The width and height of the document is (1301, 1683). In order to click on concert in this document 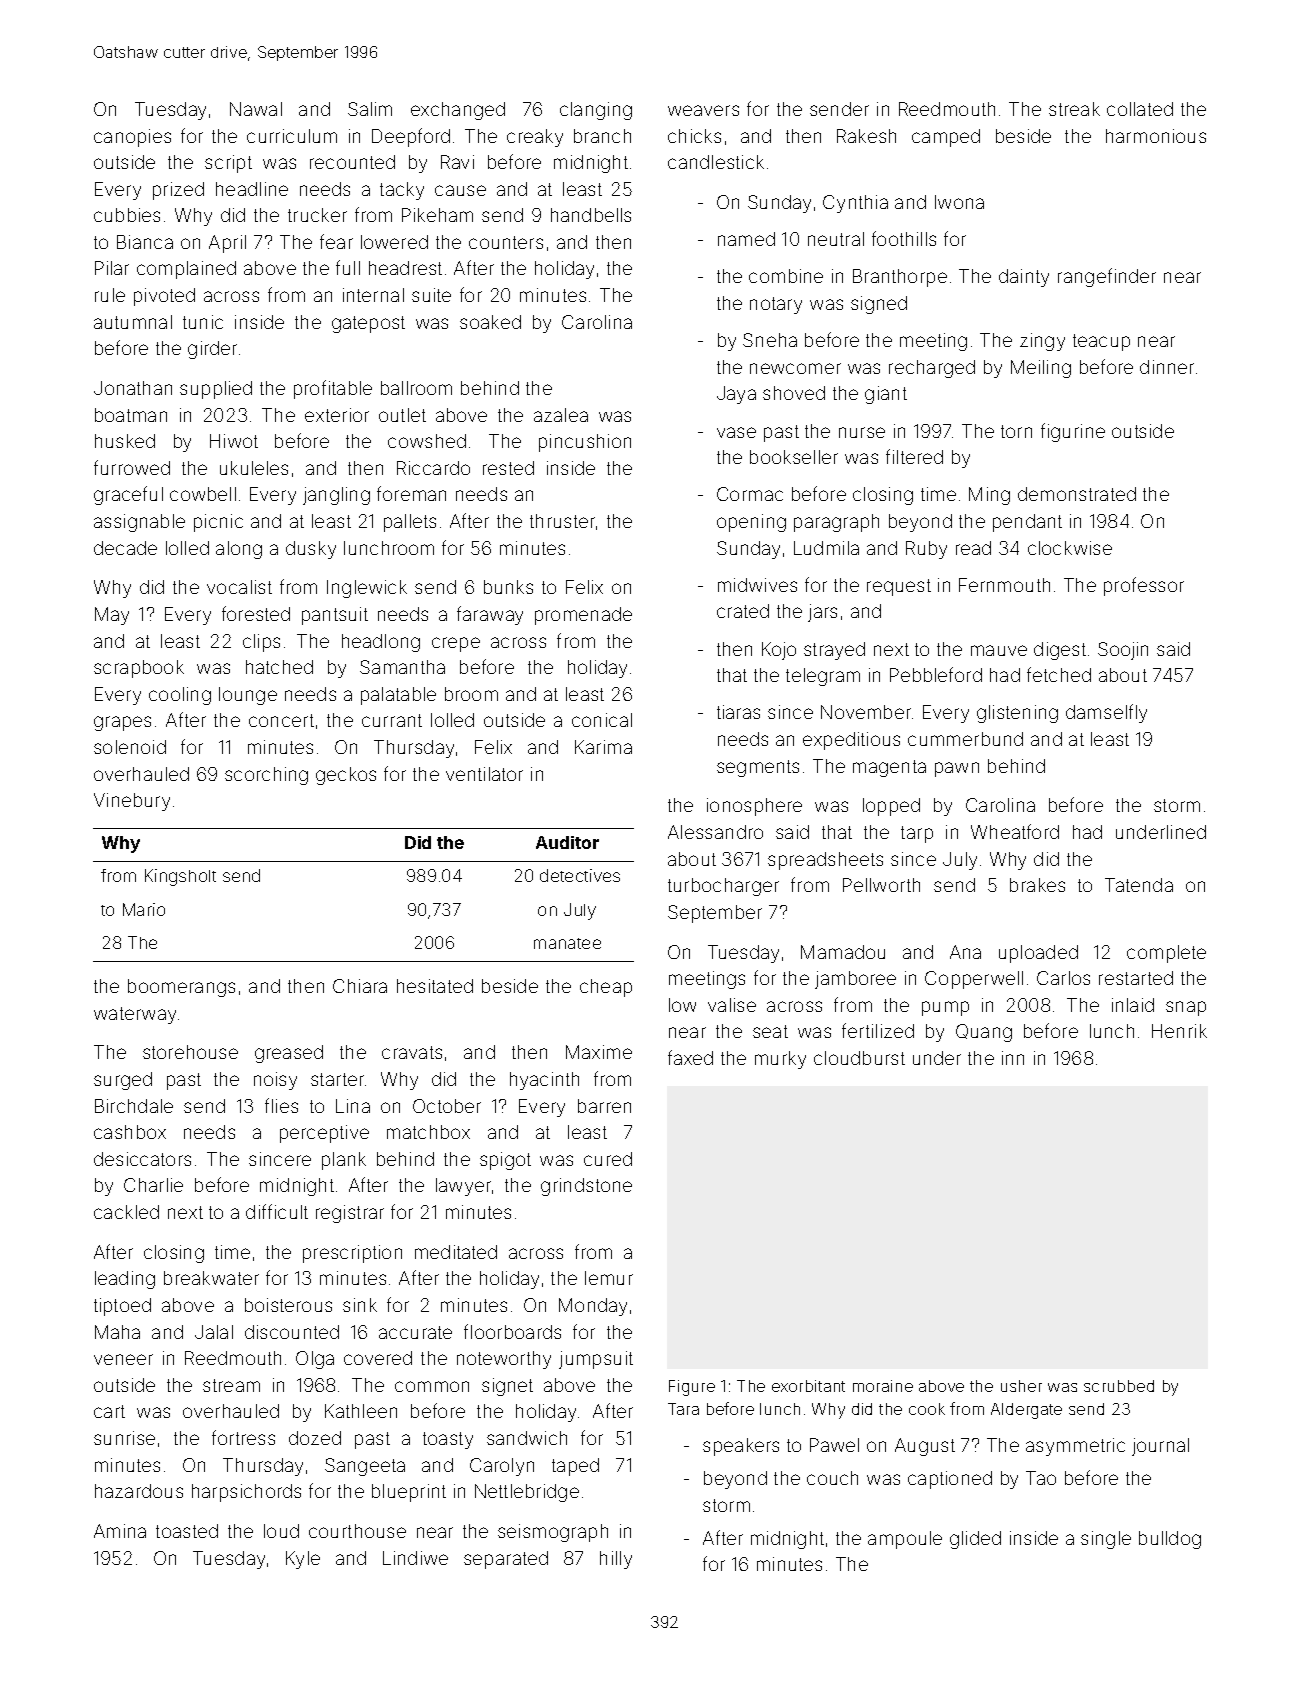, I will do `click(281, 720)`.
